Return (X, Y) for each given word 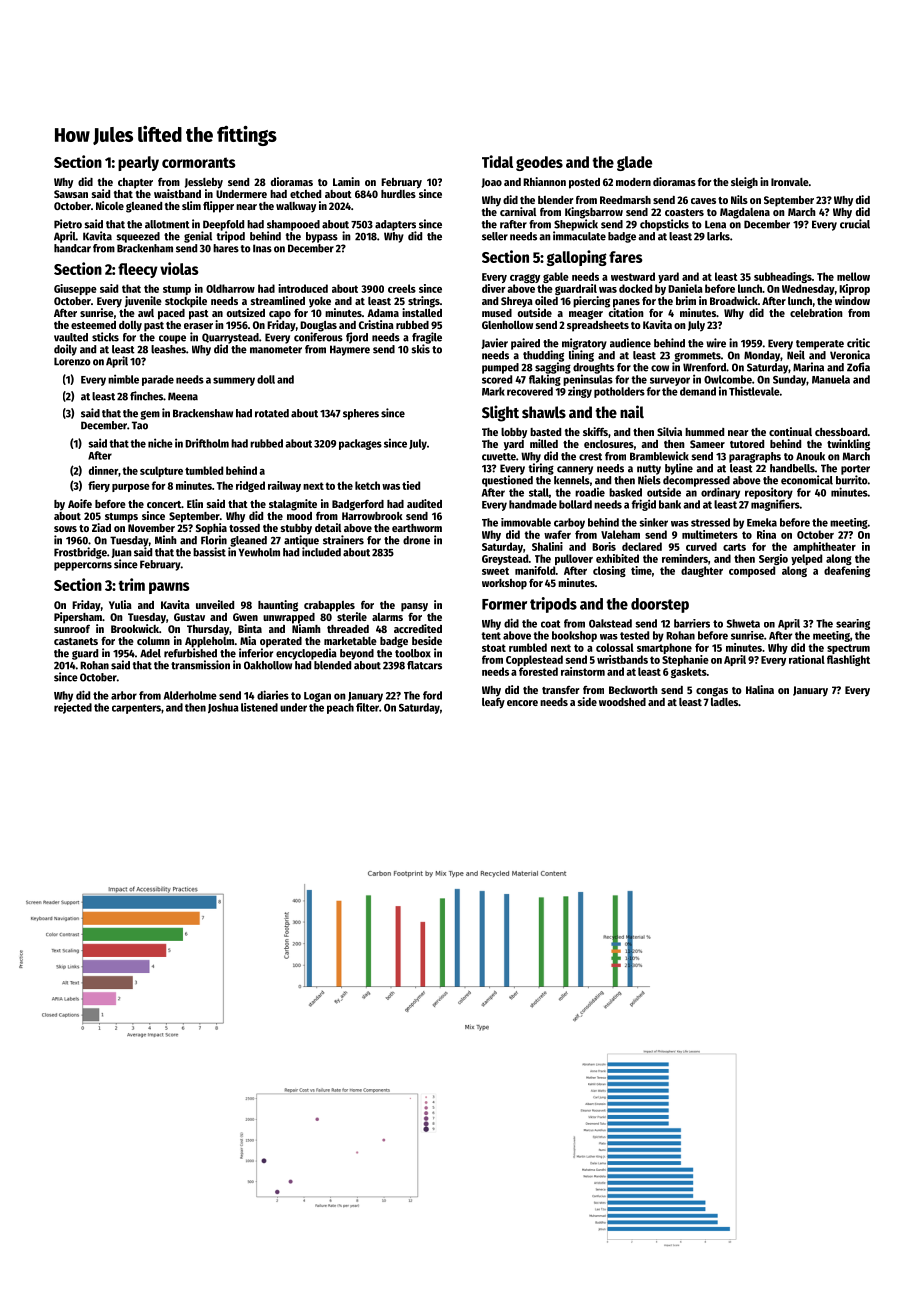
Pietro (68, 224)
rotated (272, 413)
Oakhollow (268, 665)
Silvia (669, 431)
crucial (855, 224)
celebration (816, 312)
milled (544, 443)
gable (556, 277)
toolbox (413, 653)
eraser (198, 326)
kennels (572, 480)
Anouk (810, 456)
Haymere (350, 350)
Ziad (101, 527)
